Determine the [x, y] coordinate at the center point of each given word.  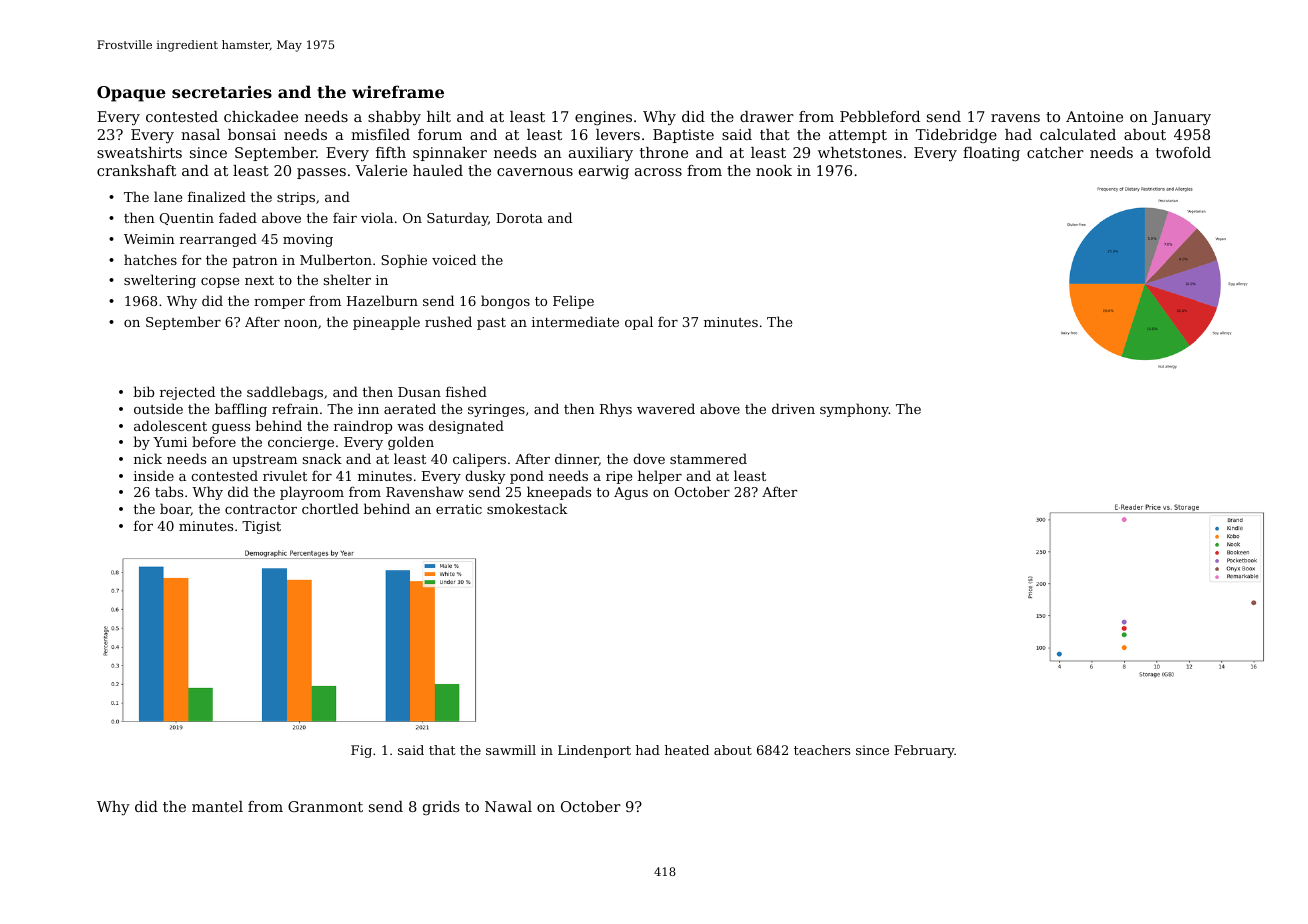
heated [687, 750]
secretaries [222, 91]
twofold [1183, 152]
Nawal [508, 806]
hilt [439, 116]
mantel [217, 806]
